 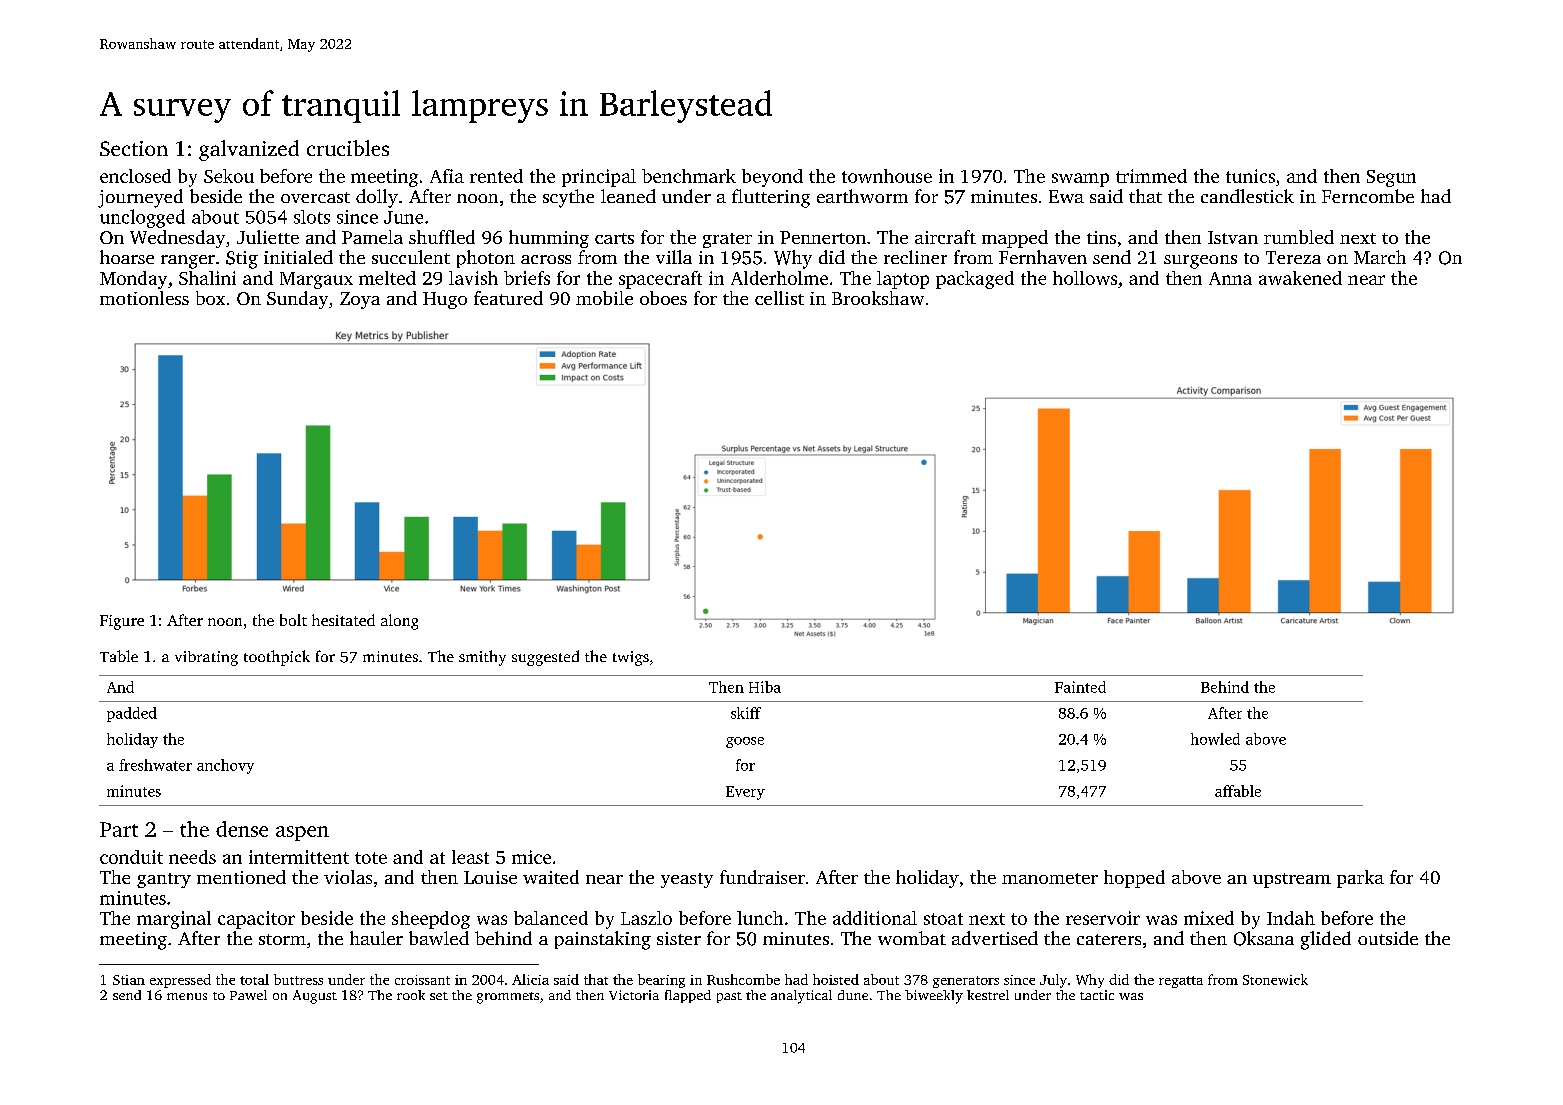 What do you see at coordinates (1080, 687) in the page?
I see `Fainted` at bounding box center [1080, 687].
